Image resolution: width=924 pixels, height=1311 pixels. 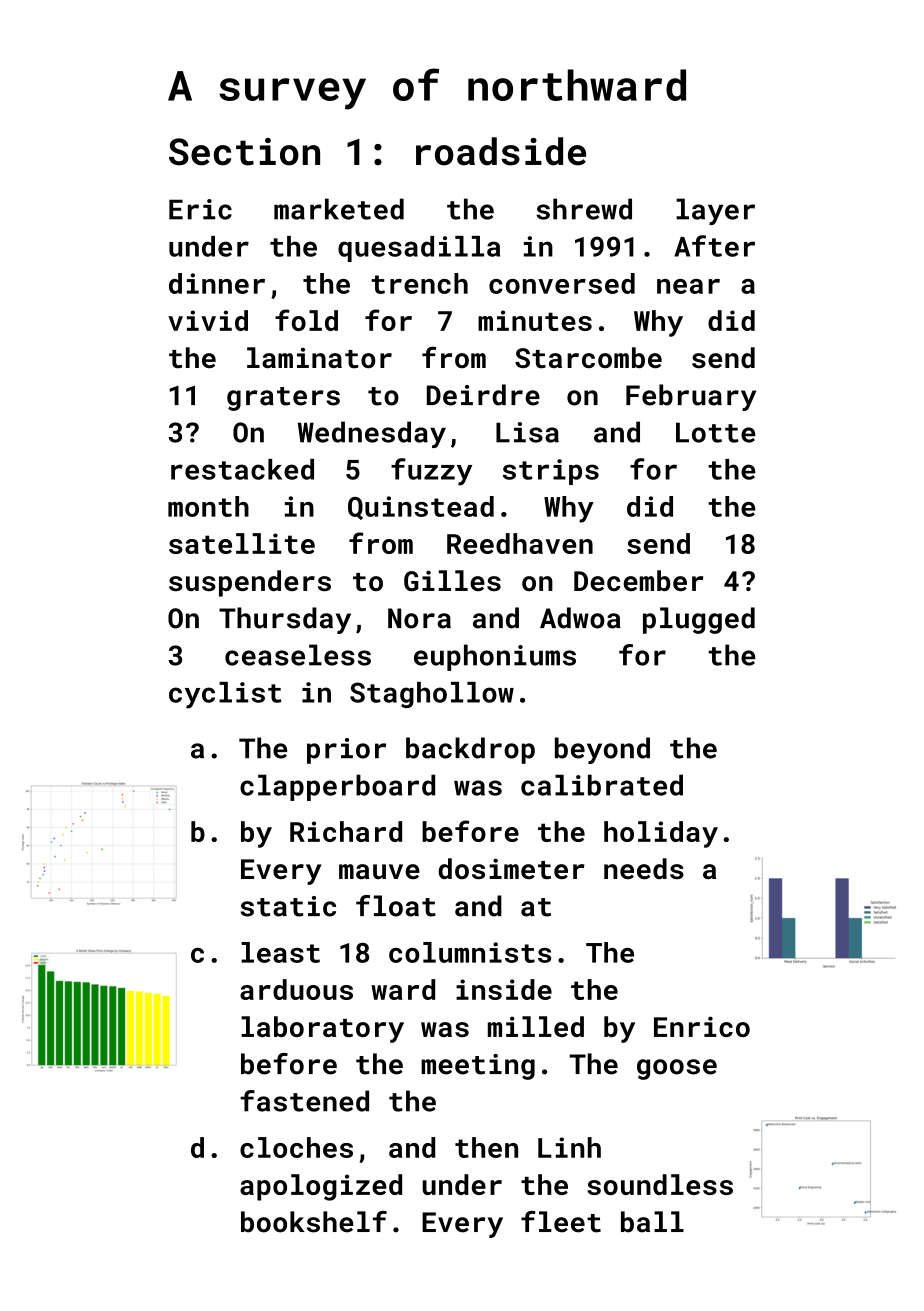 What do you see at coordinates (225, 695) in the page?
I see `cyclist` at bounding box center [225, 695].
